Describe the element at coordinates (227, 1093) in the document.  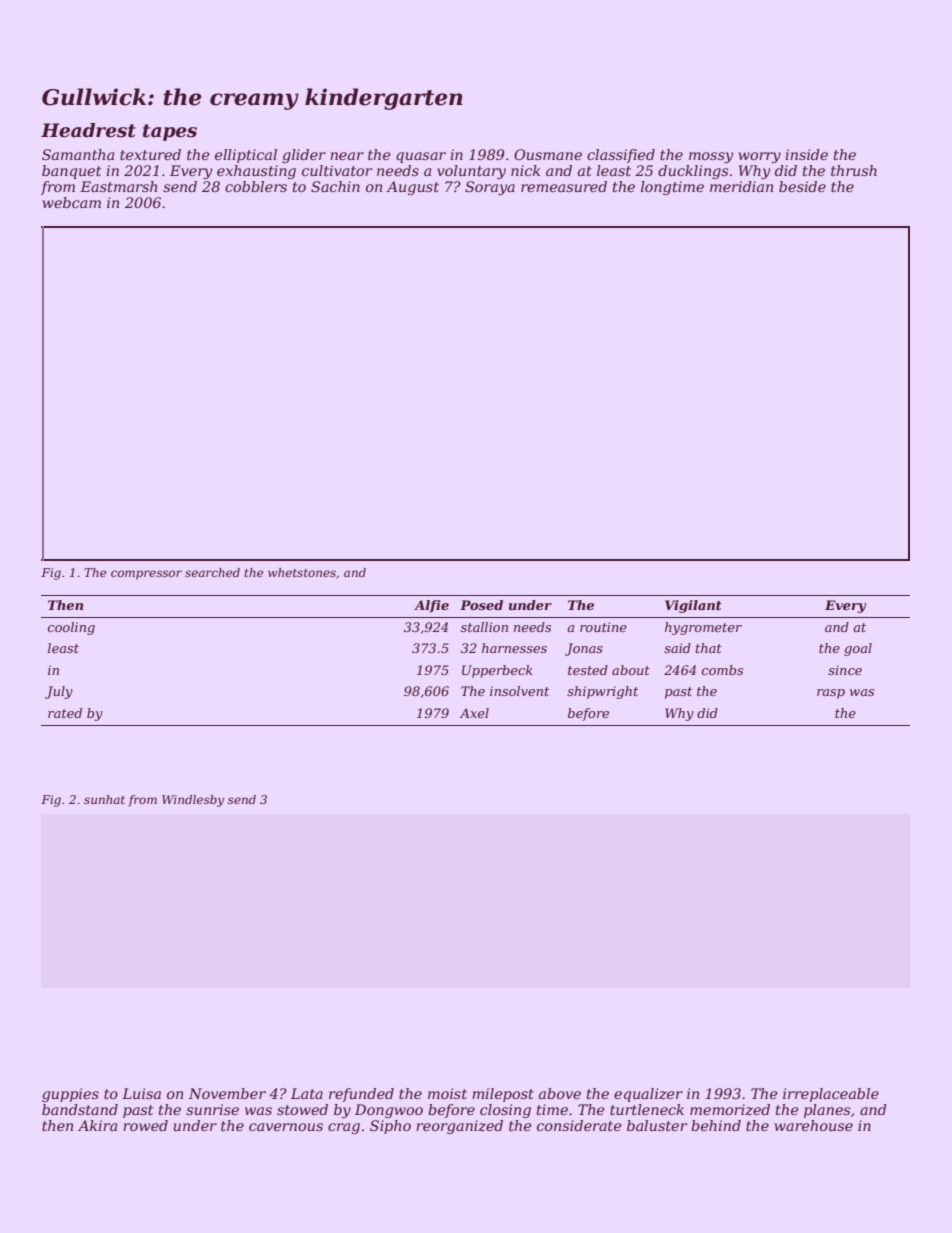
I see `November` at that location.
